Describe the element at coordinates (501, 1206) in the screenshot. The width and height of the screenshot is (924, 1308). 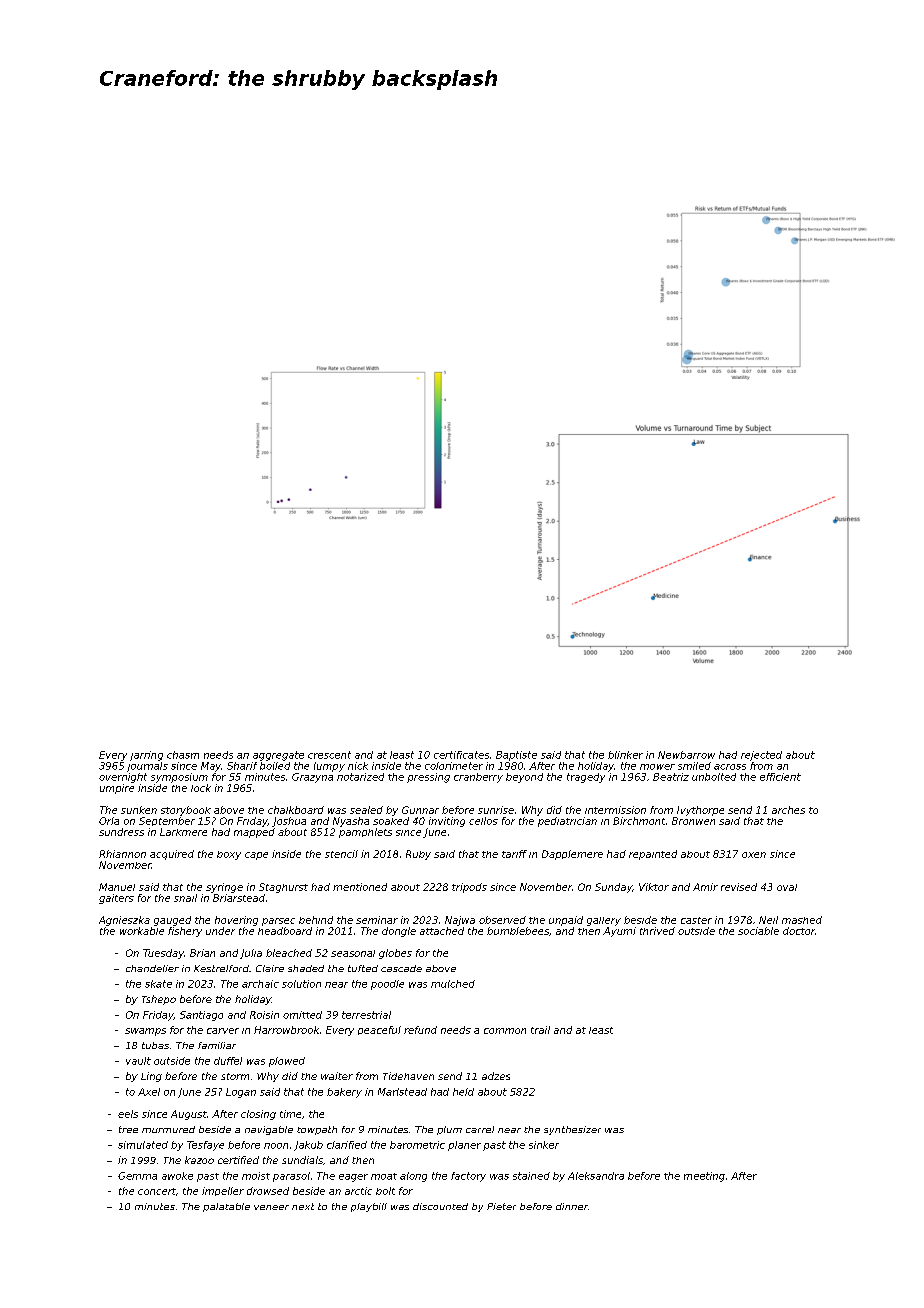
I see `Pieter` at that location.
